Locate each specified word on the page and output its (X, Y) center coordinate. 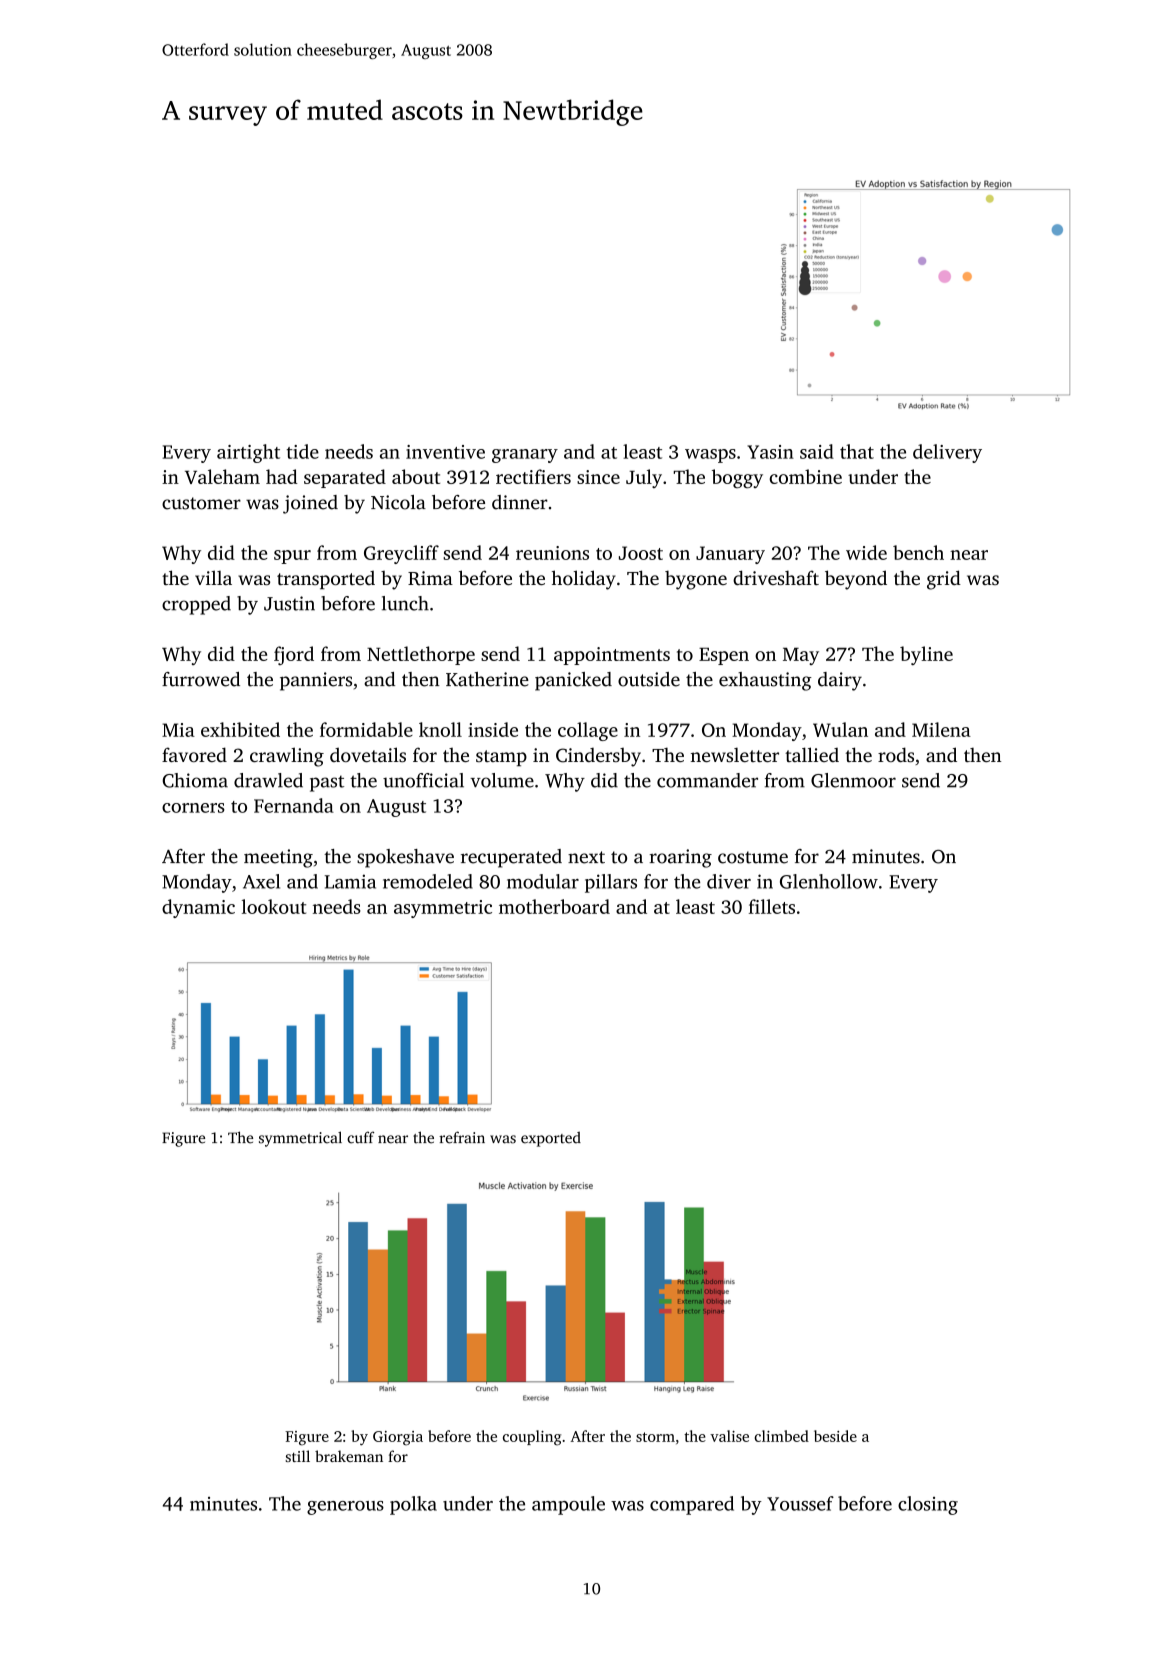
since (598, 477)
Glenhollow (829, 881)
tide (303, 451)
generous (345, 1508)
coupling (532, 1438)
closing (928, 1505)
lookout (274, 906)
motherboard (554, 906)
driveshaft (776, 577)
